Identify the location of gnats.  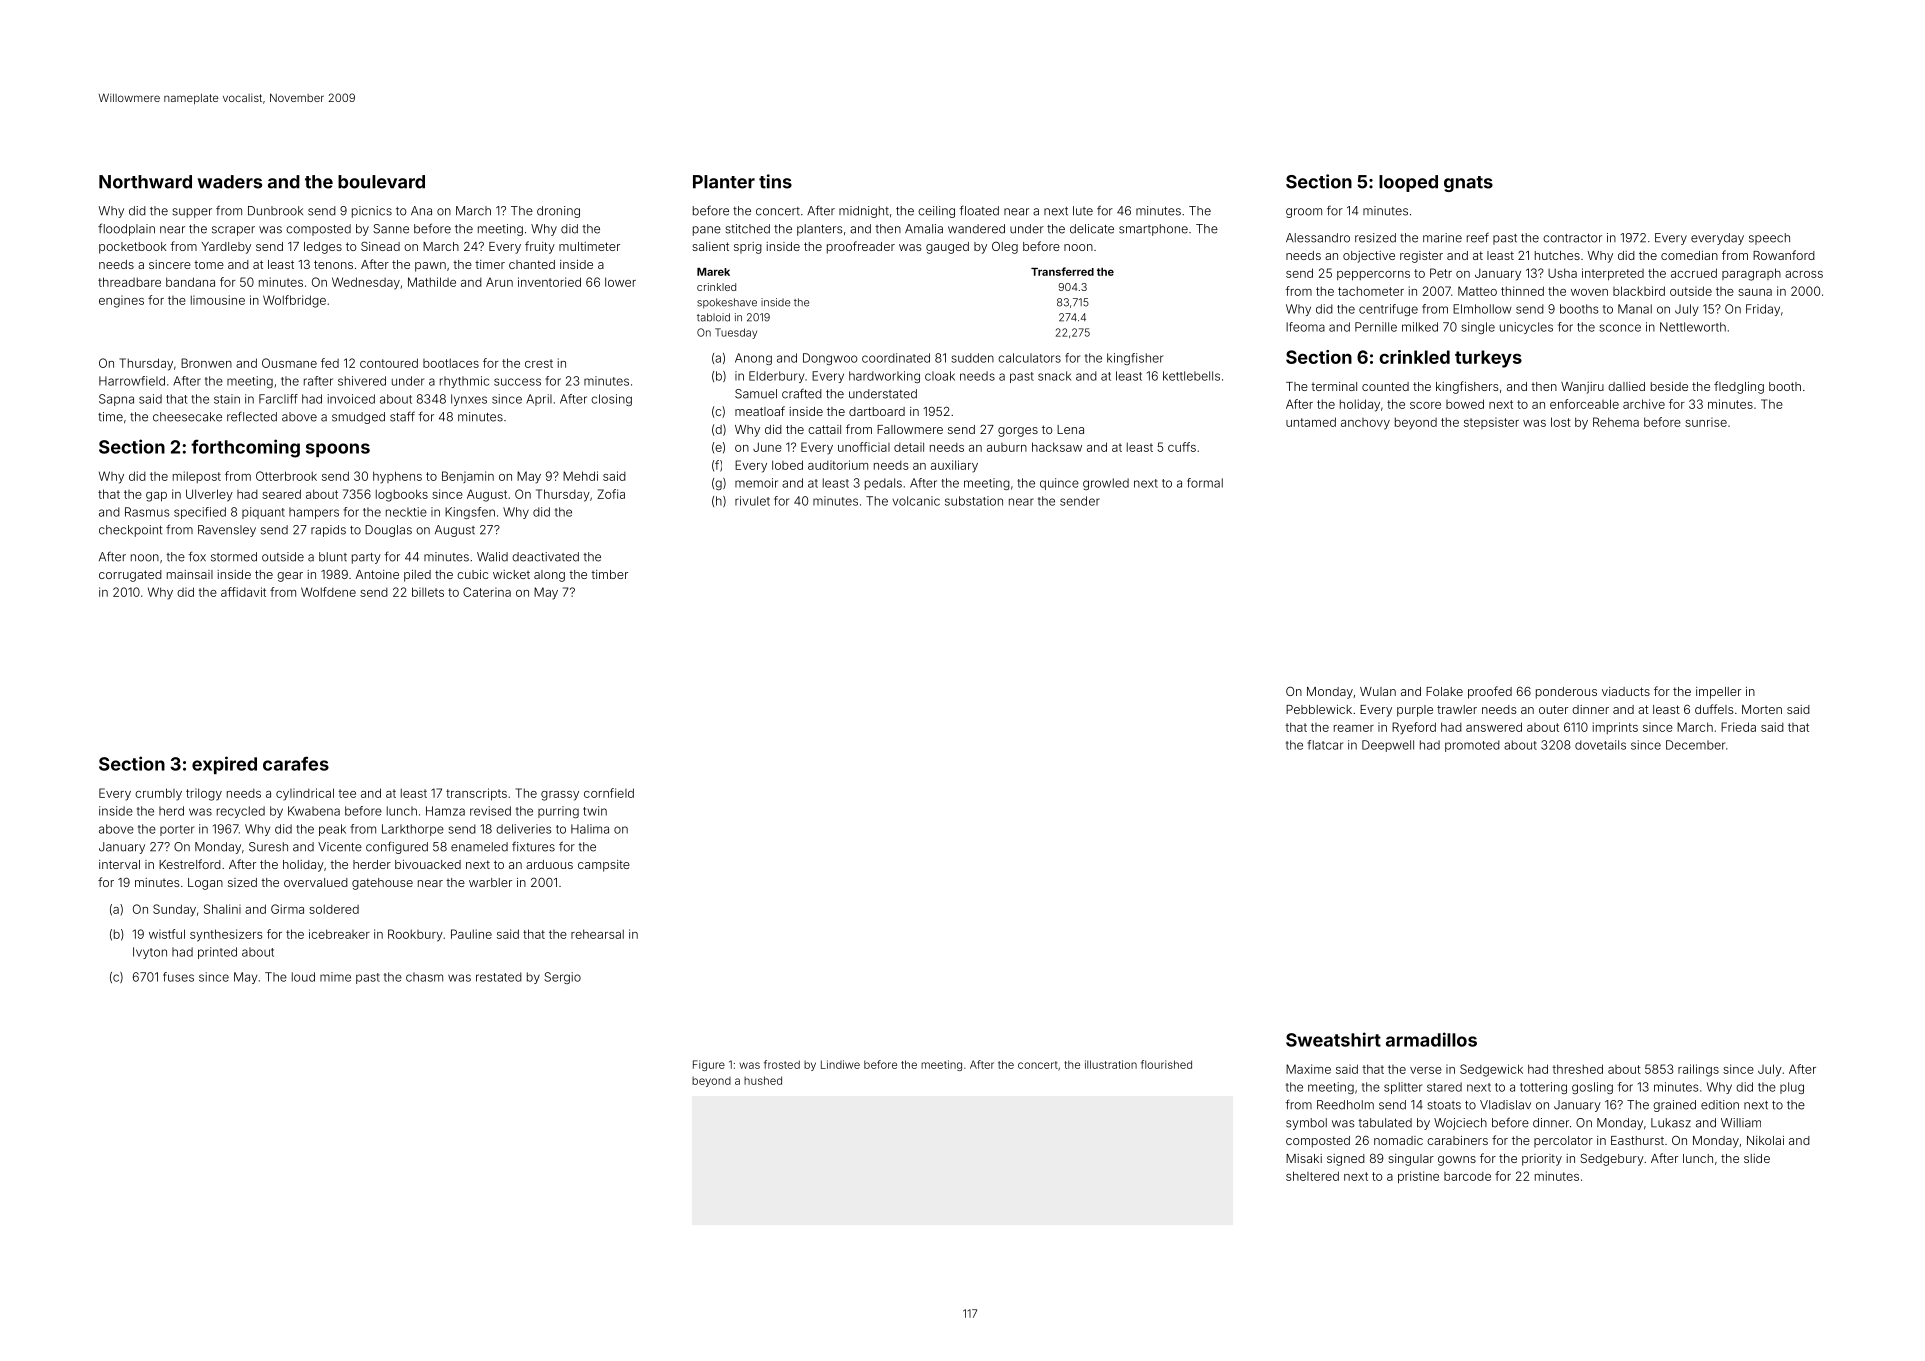
(1468, 184).
